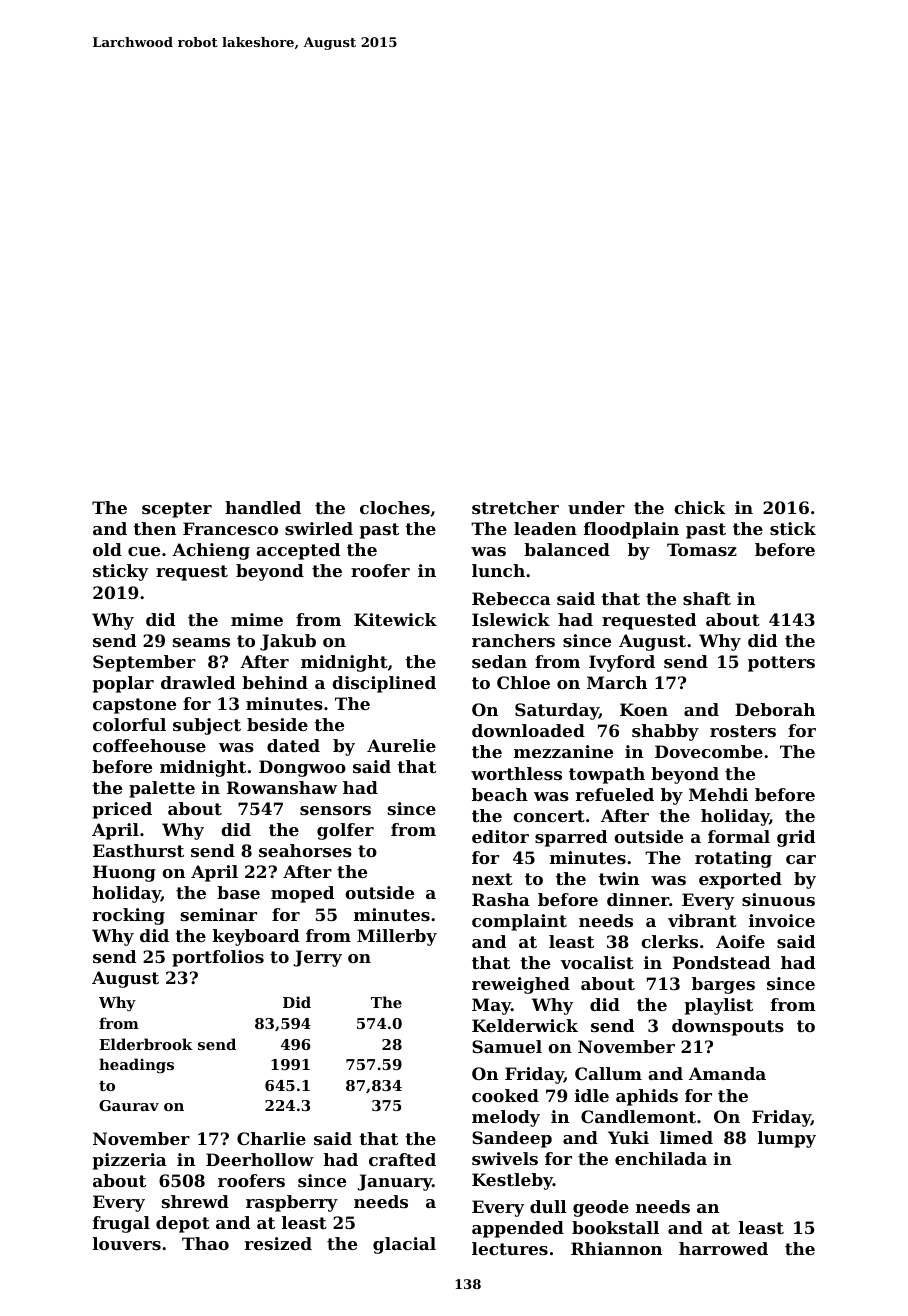  I want to click on poplar, so click(123, 684).
